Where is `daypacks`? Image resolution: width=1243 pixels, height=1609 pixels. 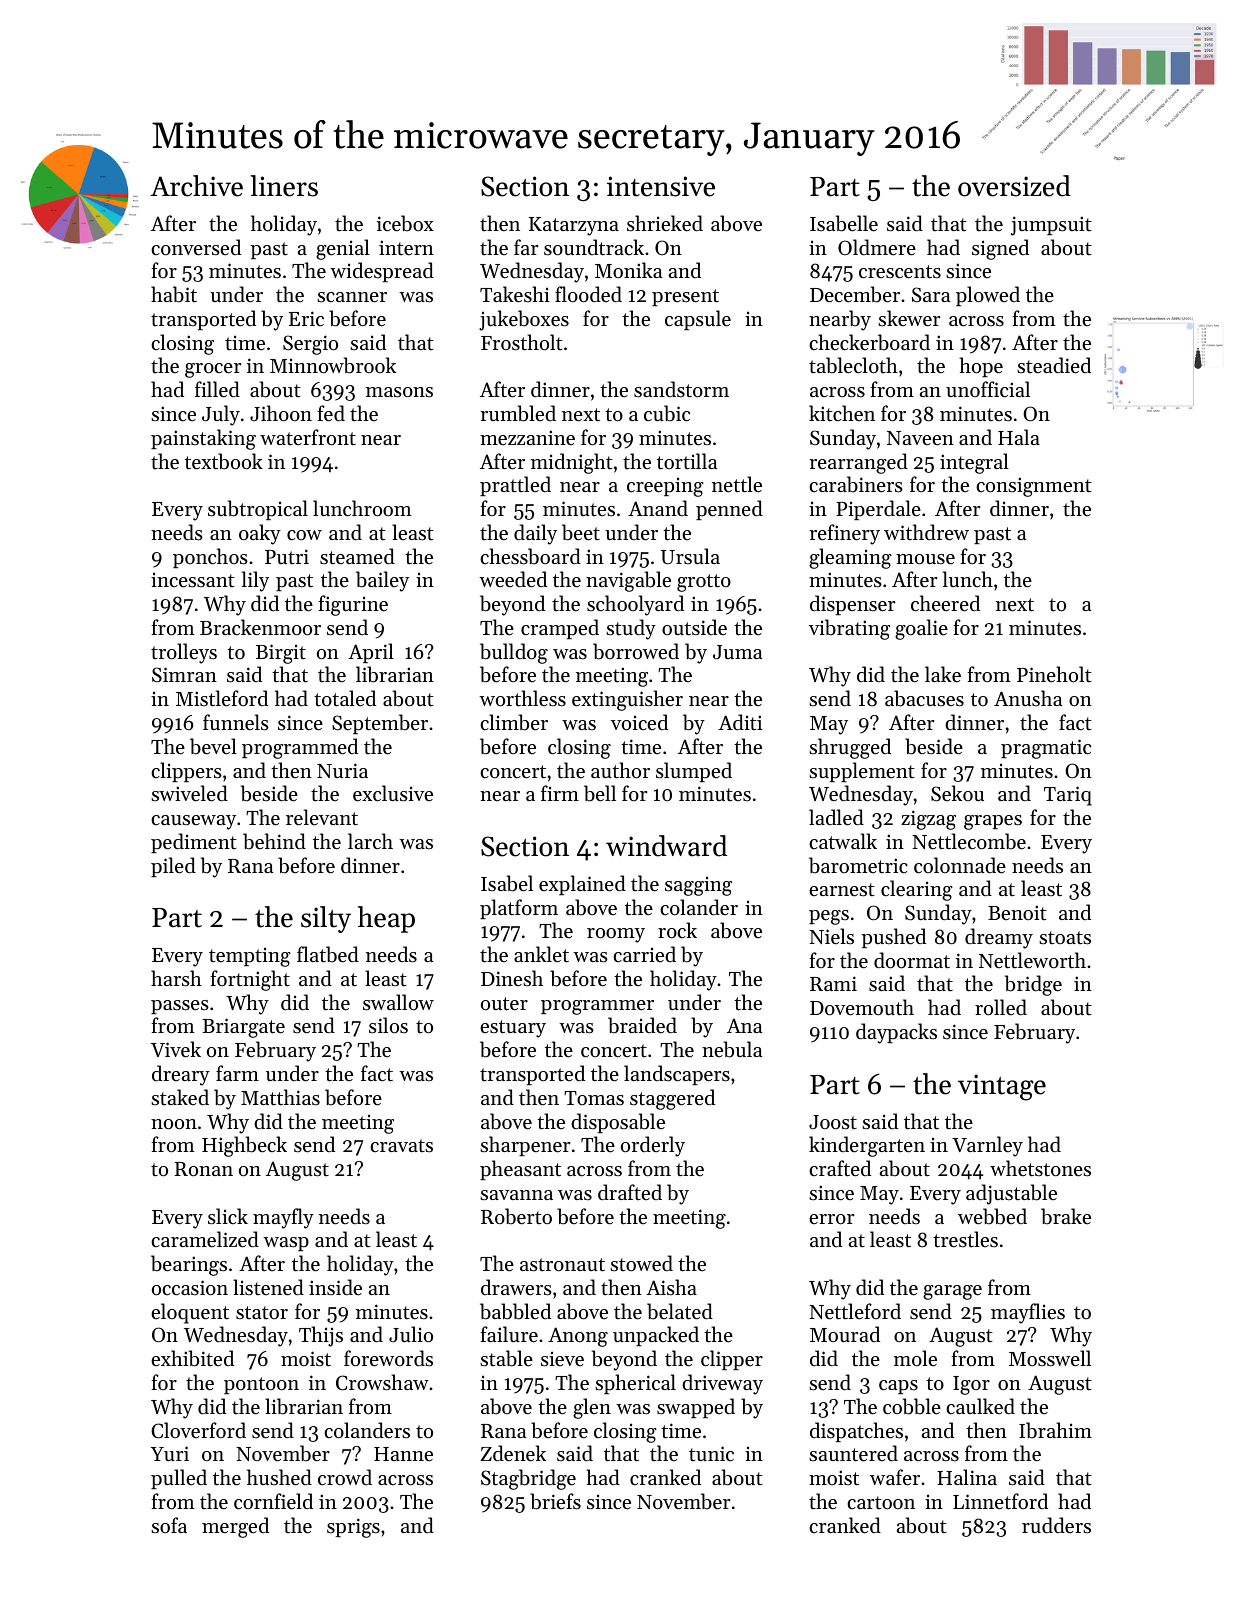 daypacks is located at coordinates (896, 1033).
